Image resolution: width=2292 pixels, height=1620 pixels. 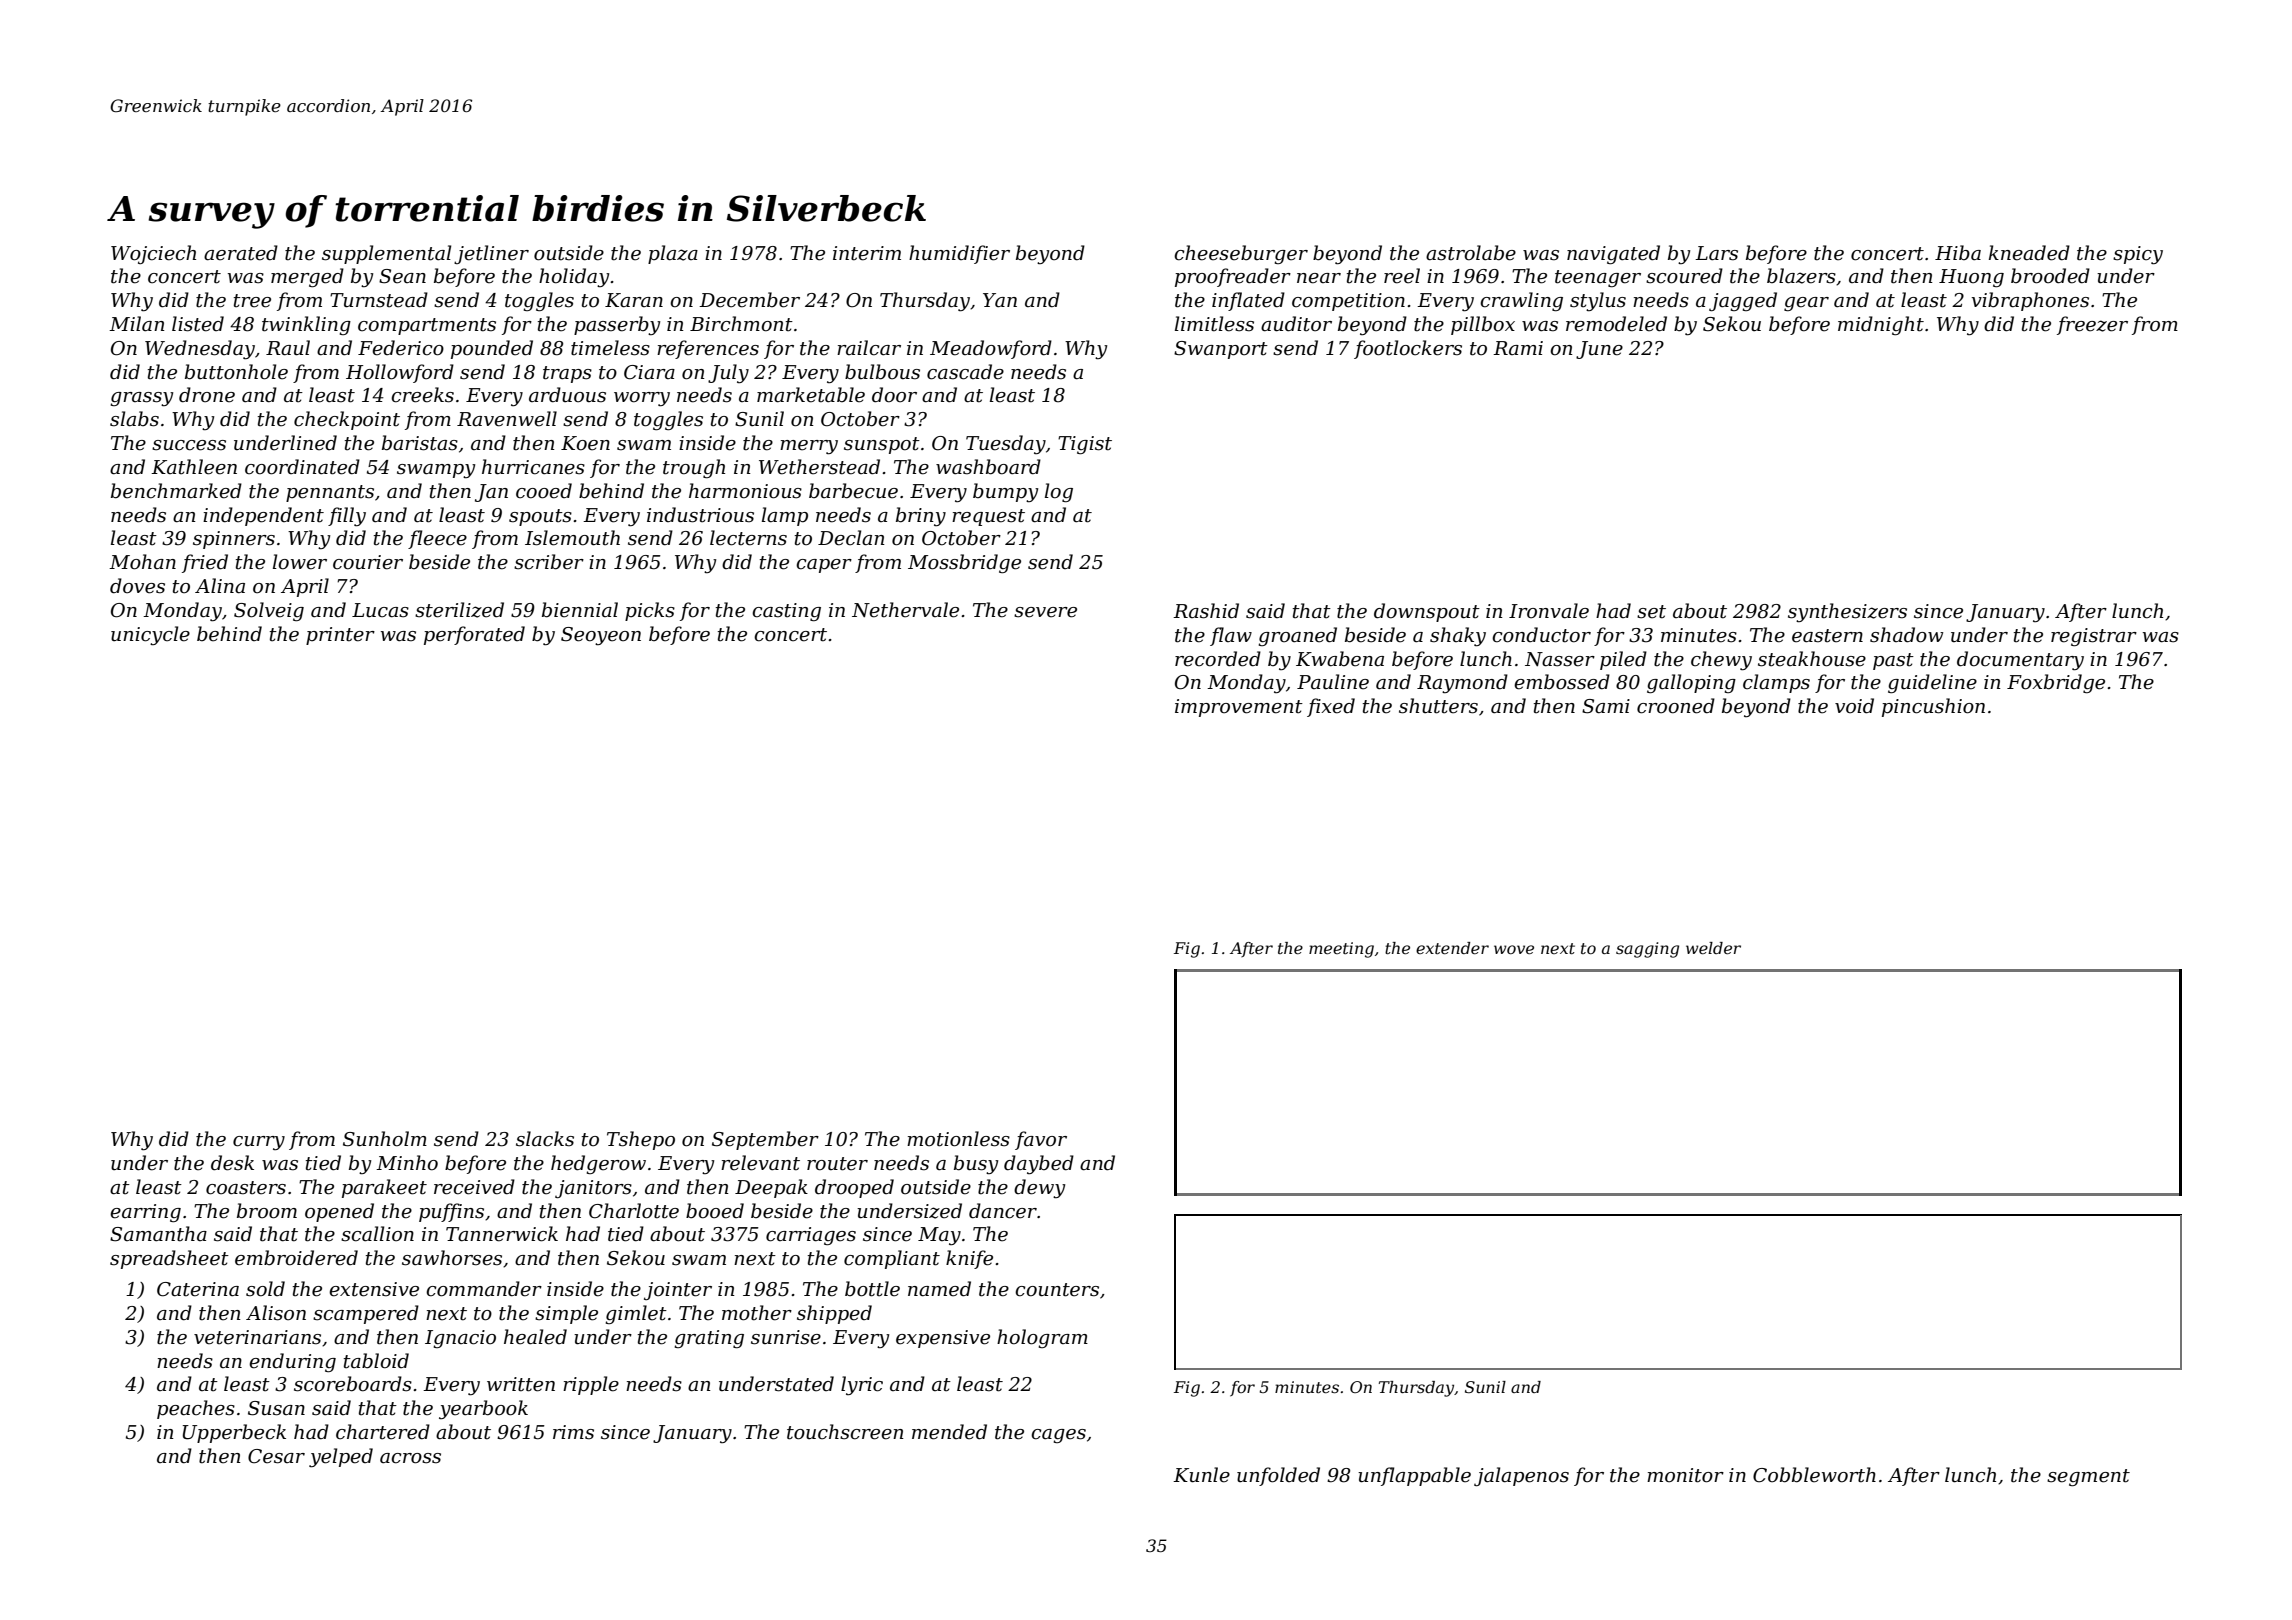 What do you see at coordinates (1847, 612) in the page?
I see `synthesizers` at bounding box center [1847, 612].
